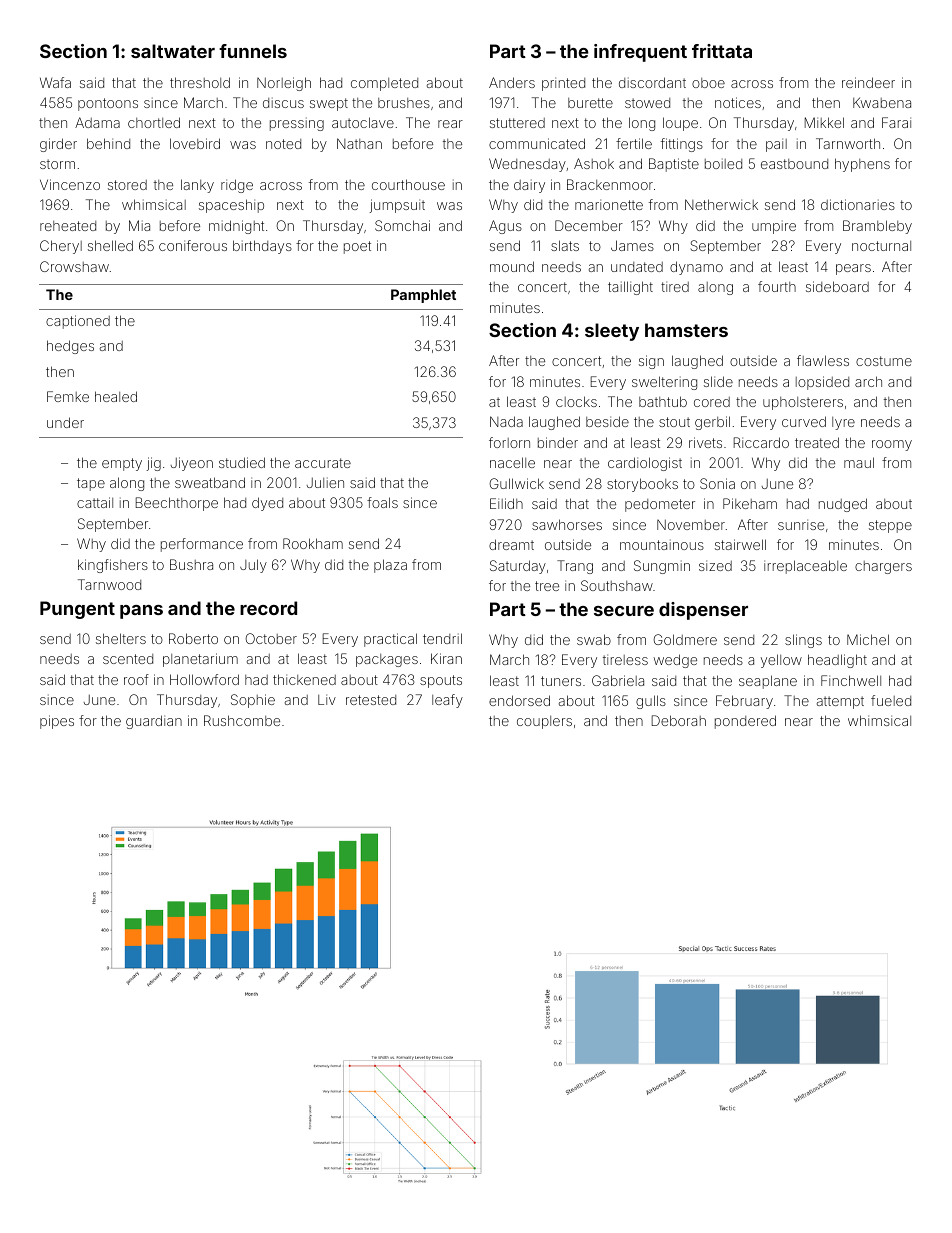  What do you see at coordinates (363, 122) in the screenshot?
I see `autoclave` at bounding box center [363, 122].
